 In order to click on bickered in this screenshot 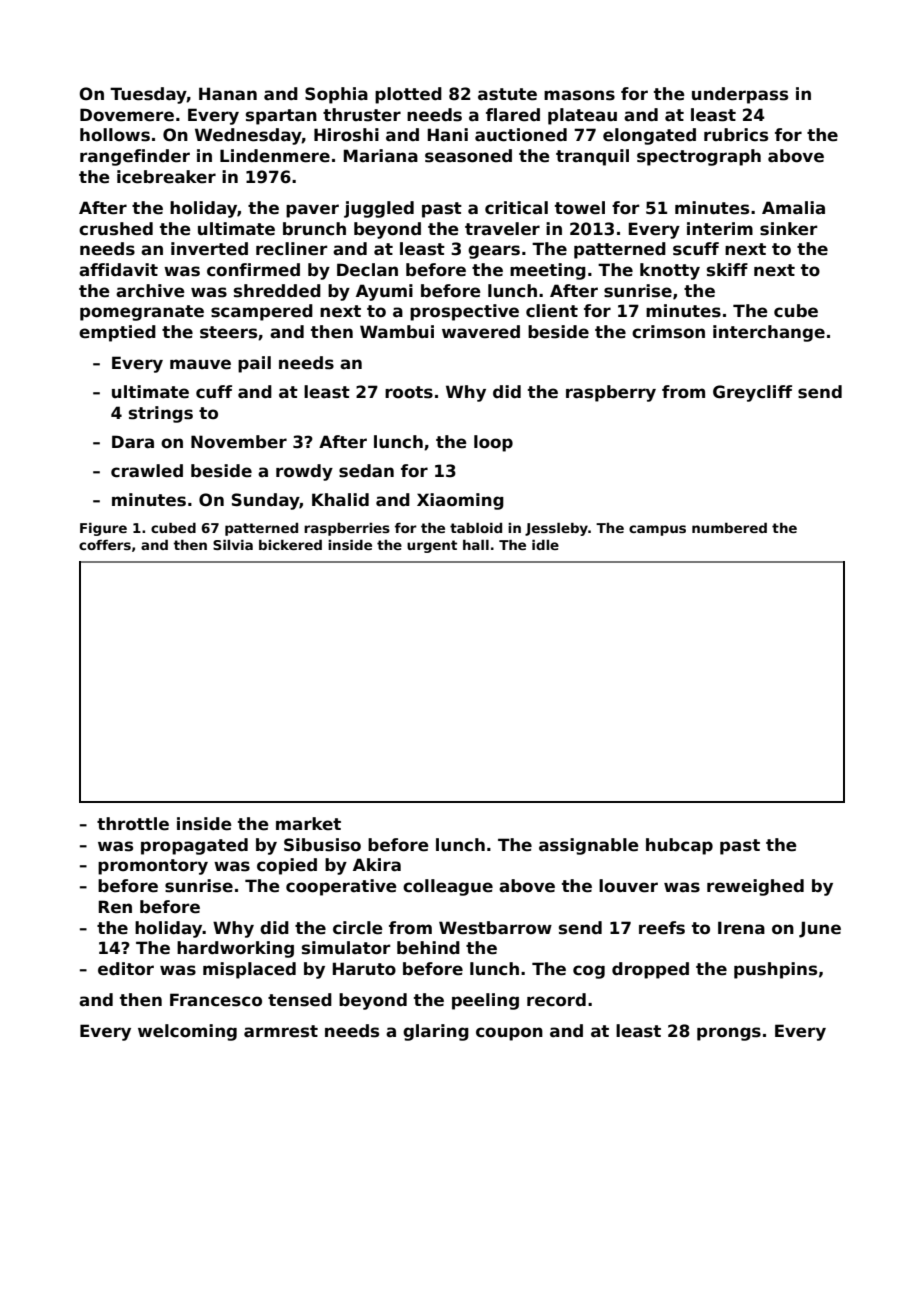, I will do `click(290, 545)`.
